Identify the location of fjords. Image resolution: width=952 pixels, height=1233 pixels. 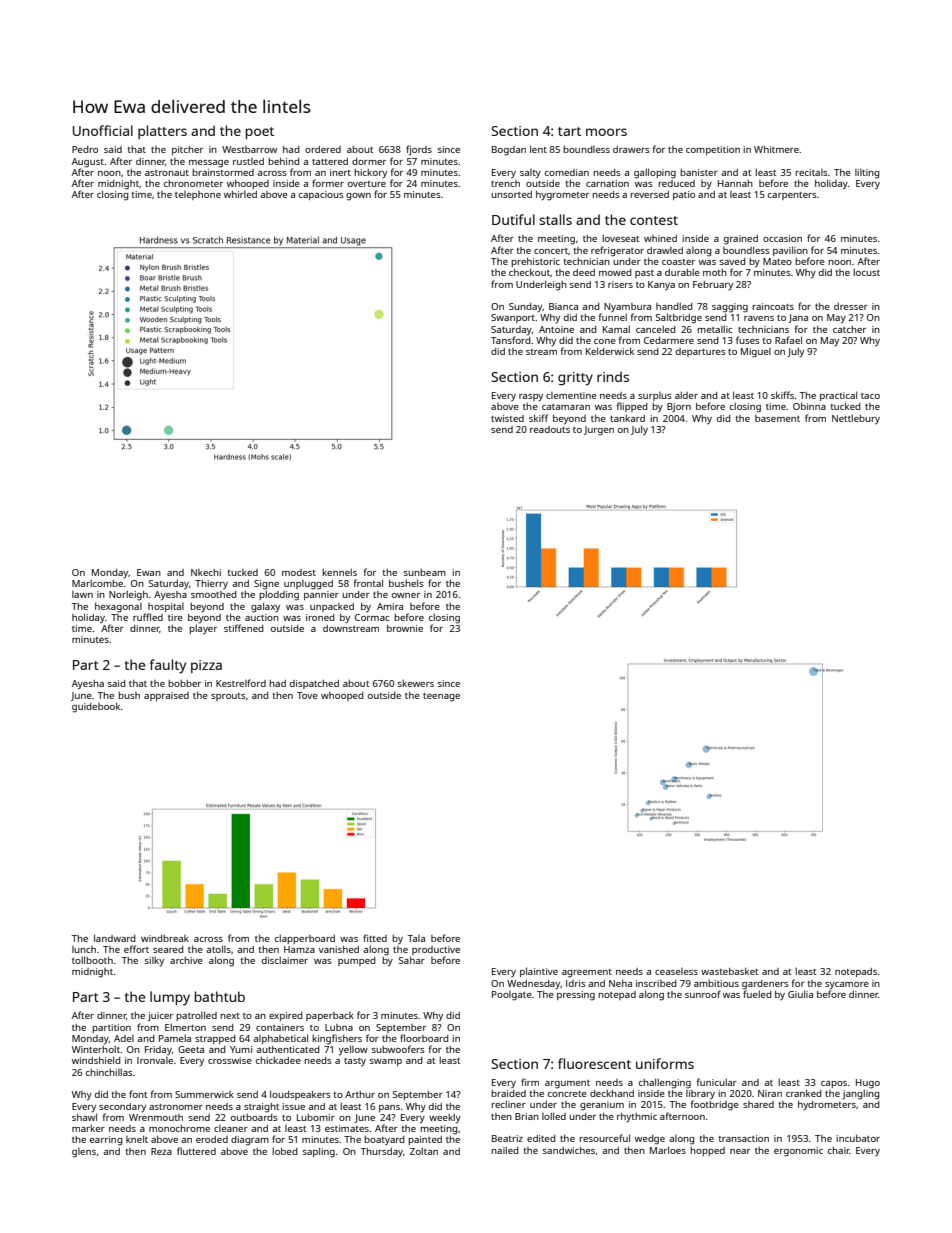
(419, 150).
